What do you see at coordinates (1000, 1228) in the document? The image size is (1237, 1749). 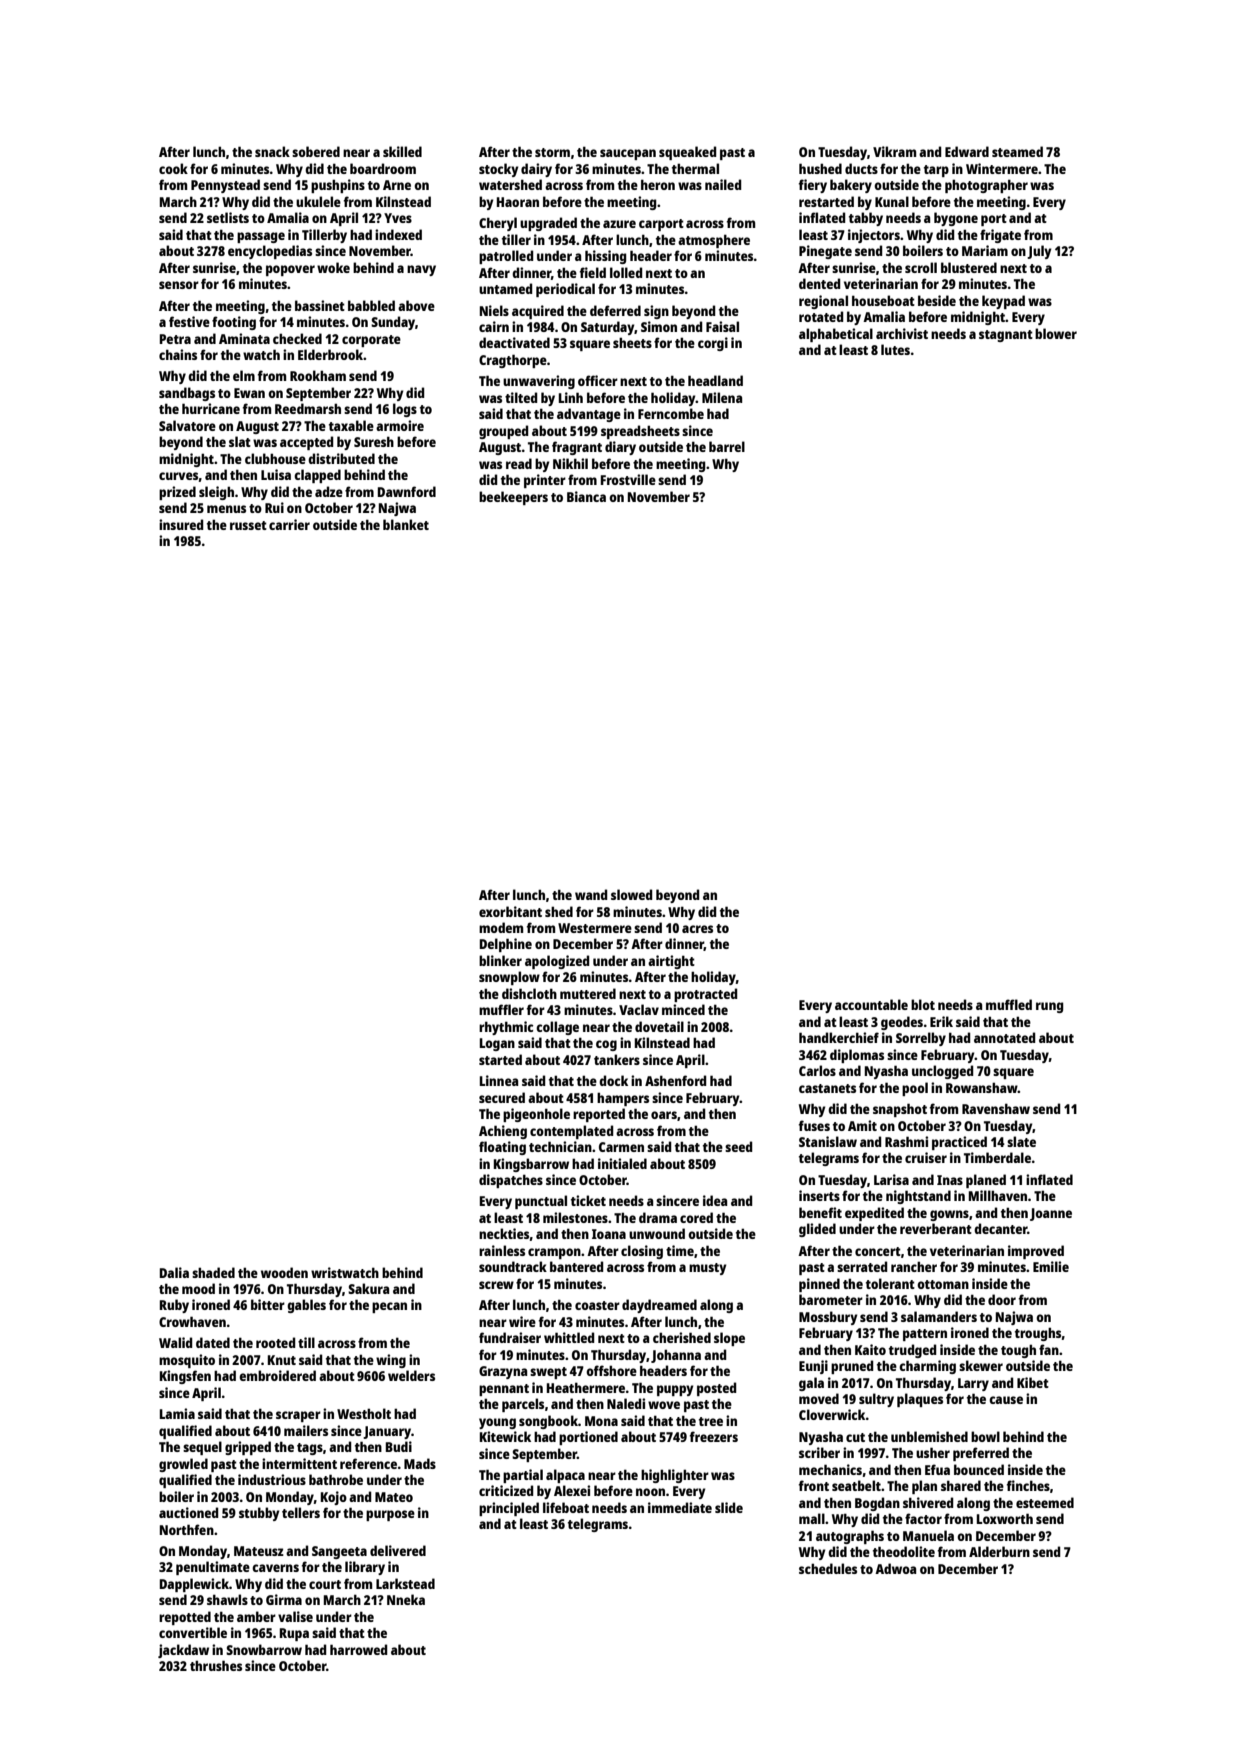 I see `decanter` at bounding box center [1000, 1228].
